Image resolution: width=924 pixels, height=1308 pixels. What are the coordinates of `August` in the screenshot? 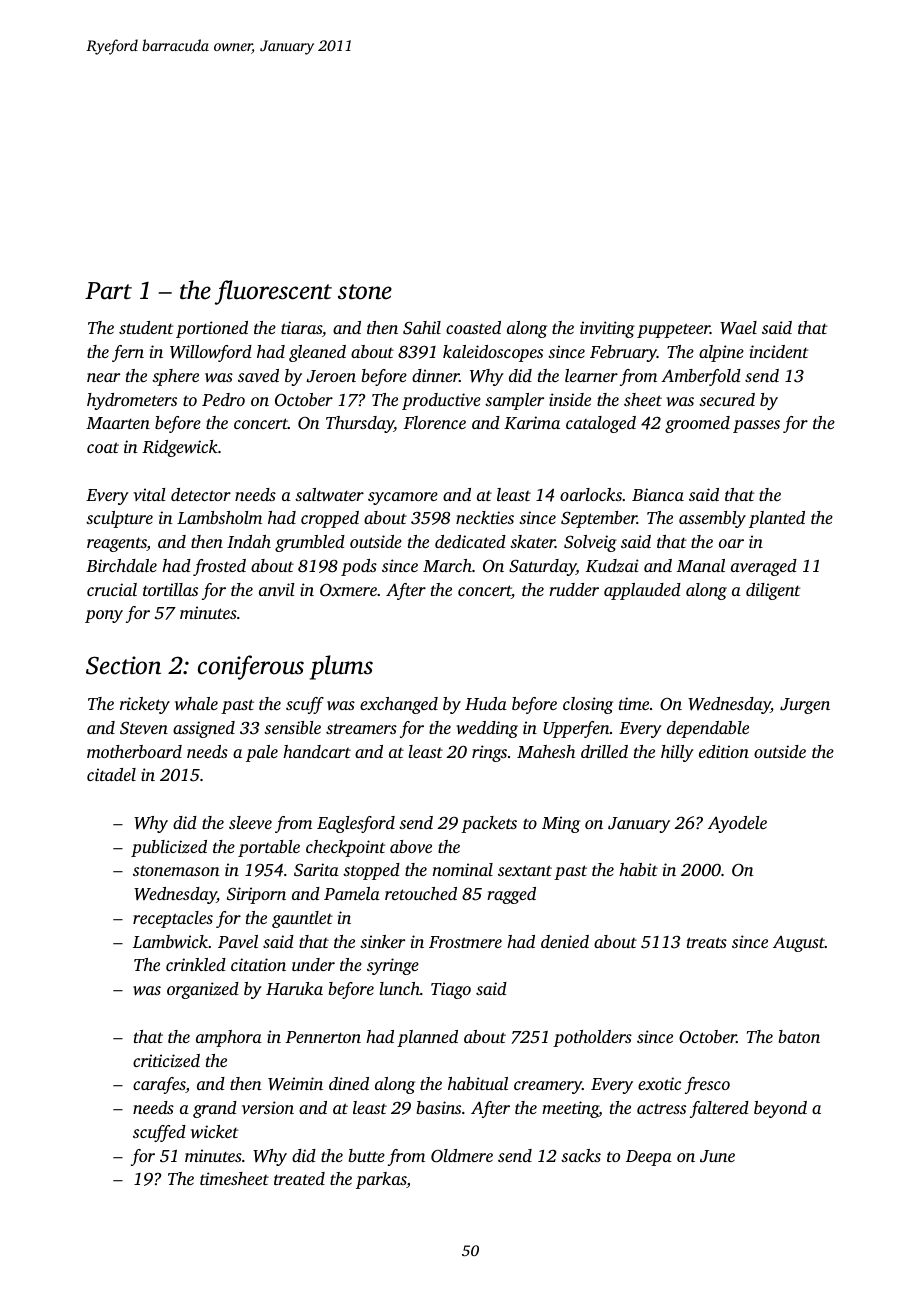 It's located at (799, 944).
